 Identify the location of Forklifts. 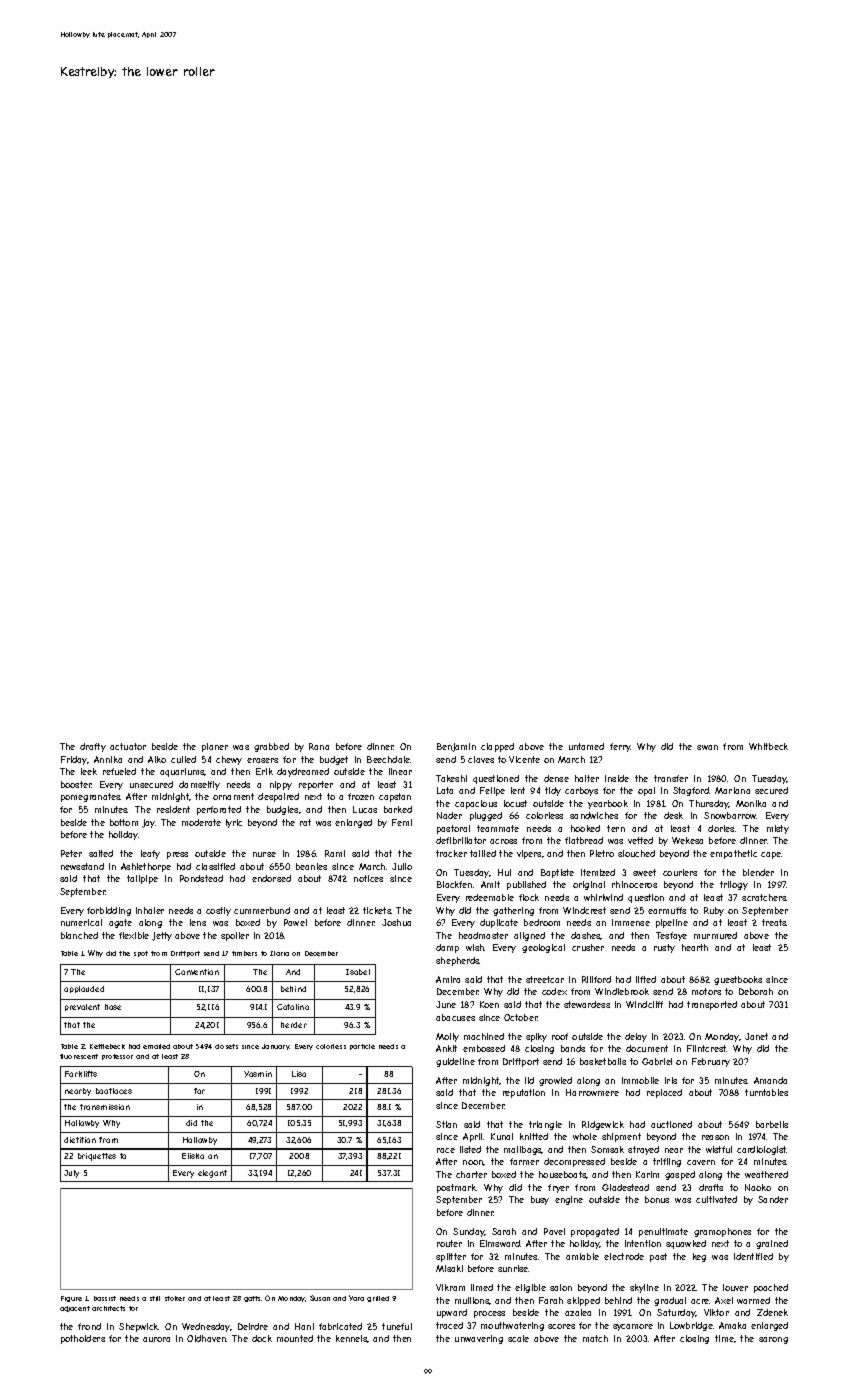
(81, 1074).
